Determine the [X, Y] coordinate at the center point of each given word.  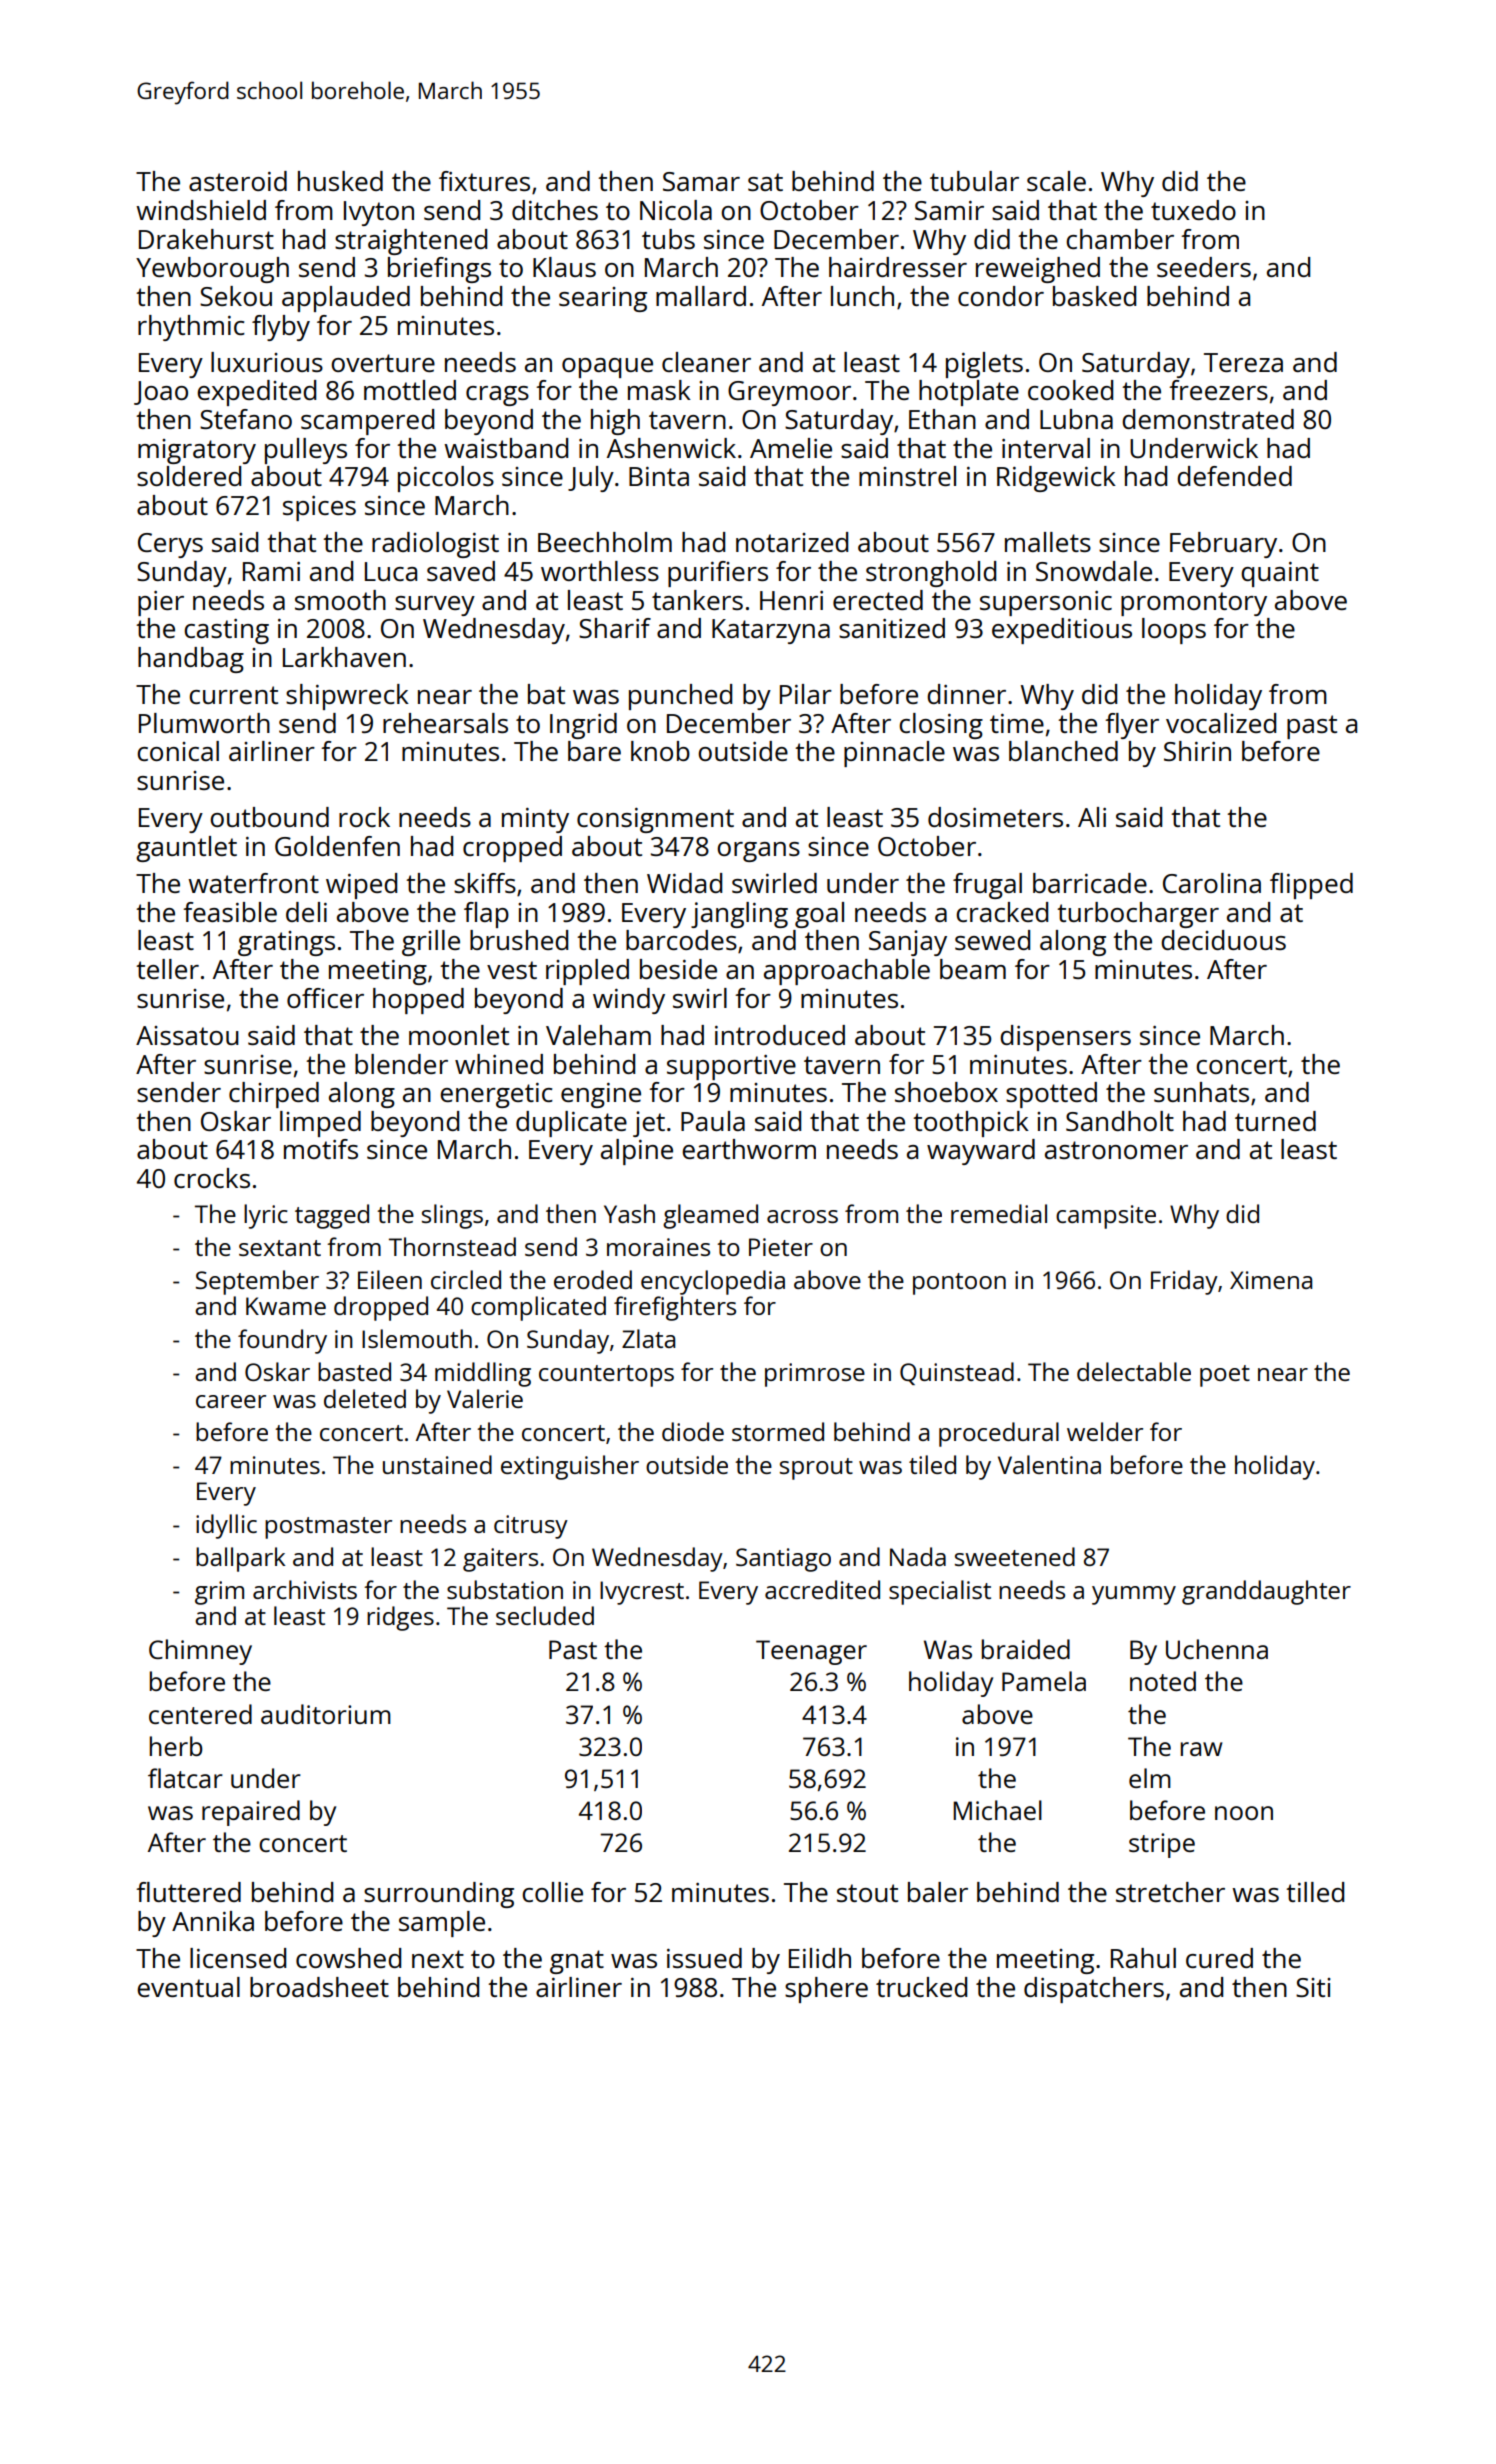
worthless [600, 571]
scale [1056, 181]
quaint [1280, 574]
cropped [512, 849]
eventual [188, 1987]
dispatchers [1094, 1990]
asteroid [238, 181]
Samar [701, 181]
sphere [826, 1990]
